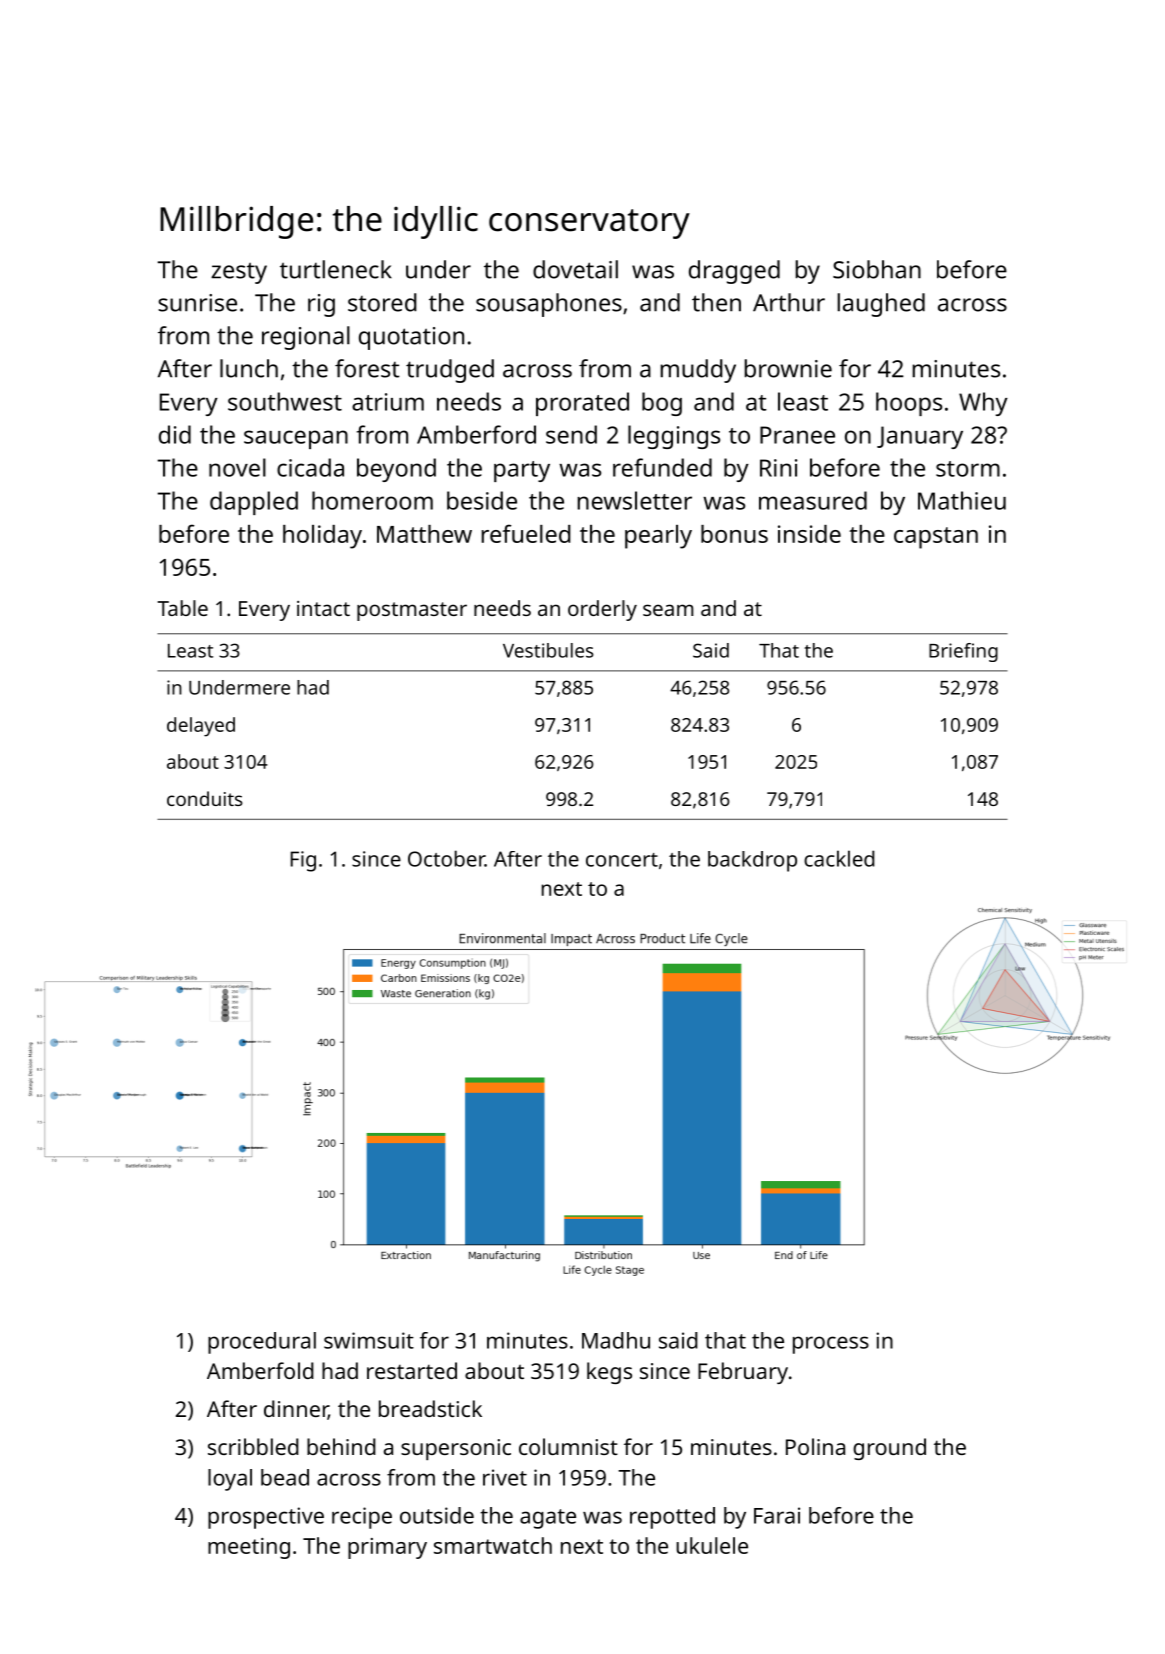  Describe the element at coordinates (367, 368) in the page. I see `forest` at that location.
